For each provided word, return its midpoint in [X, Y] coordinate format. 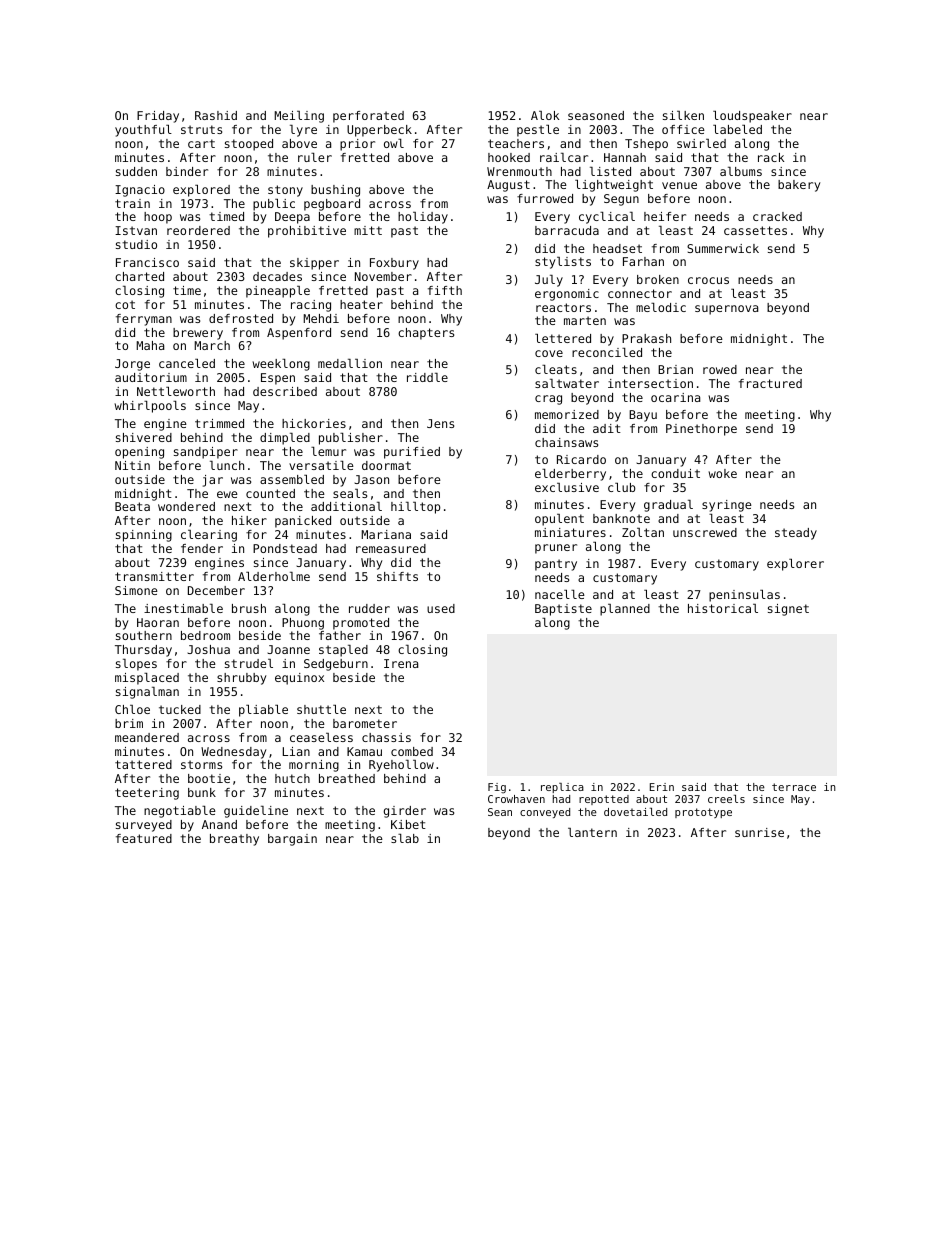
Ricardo [581, 459]
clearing [209, 536]
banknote [621, 518]
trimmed [219, 423]
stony [285, 191]
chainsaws [566, 442]
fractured [770, 383]
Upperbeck [379, 131]
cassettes [755, 230]
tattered [143, 764]
